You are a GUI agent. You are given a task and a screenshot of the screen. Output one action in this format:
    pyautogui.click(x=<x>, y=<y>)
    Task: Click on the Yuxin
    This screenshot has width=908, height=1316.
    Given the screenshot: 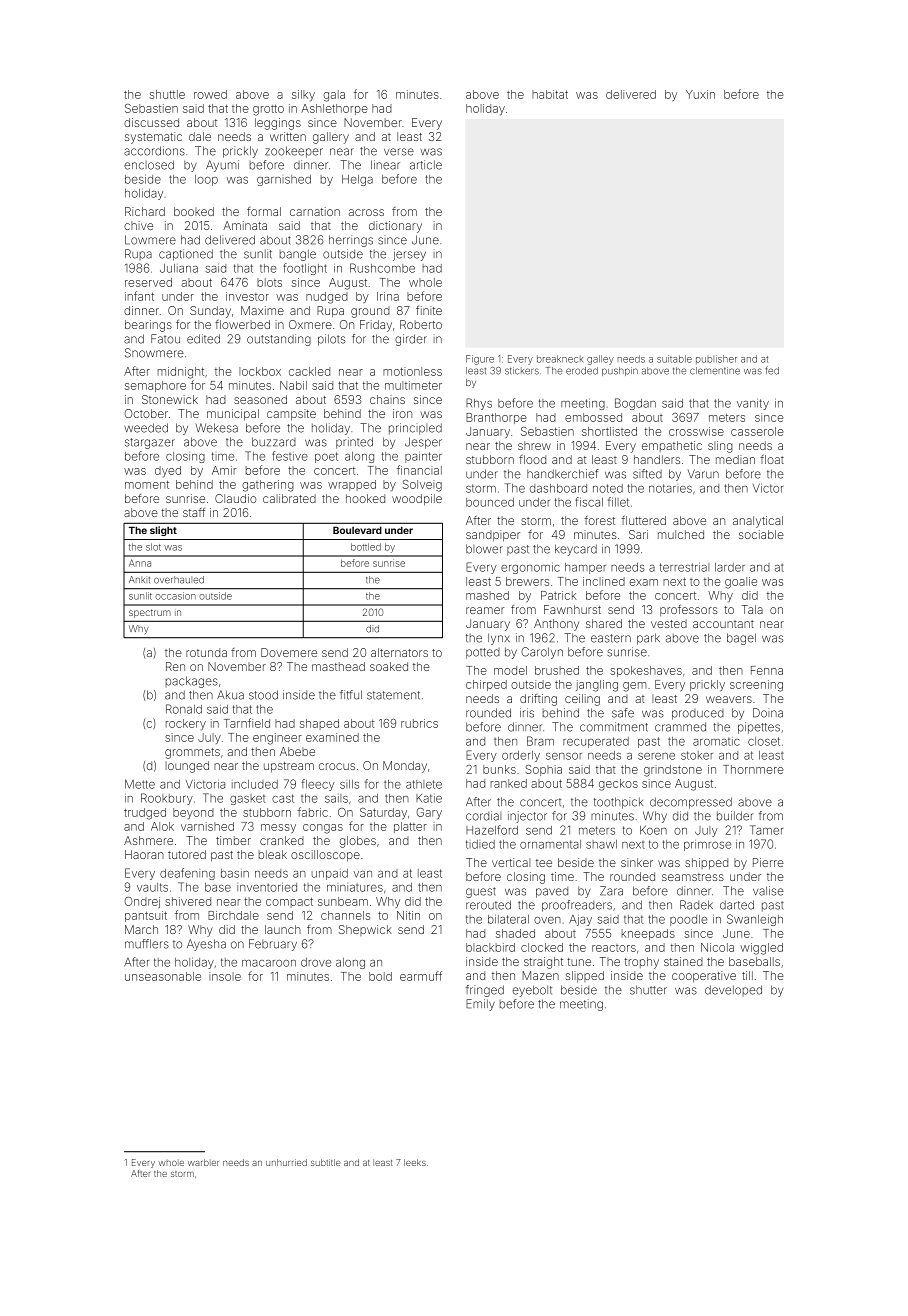 What is the action you would take?
    pyautogui.click(x=700, y=94)
